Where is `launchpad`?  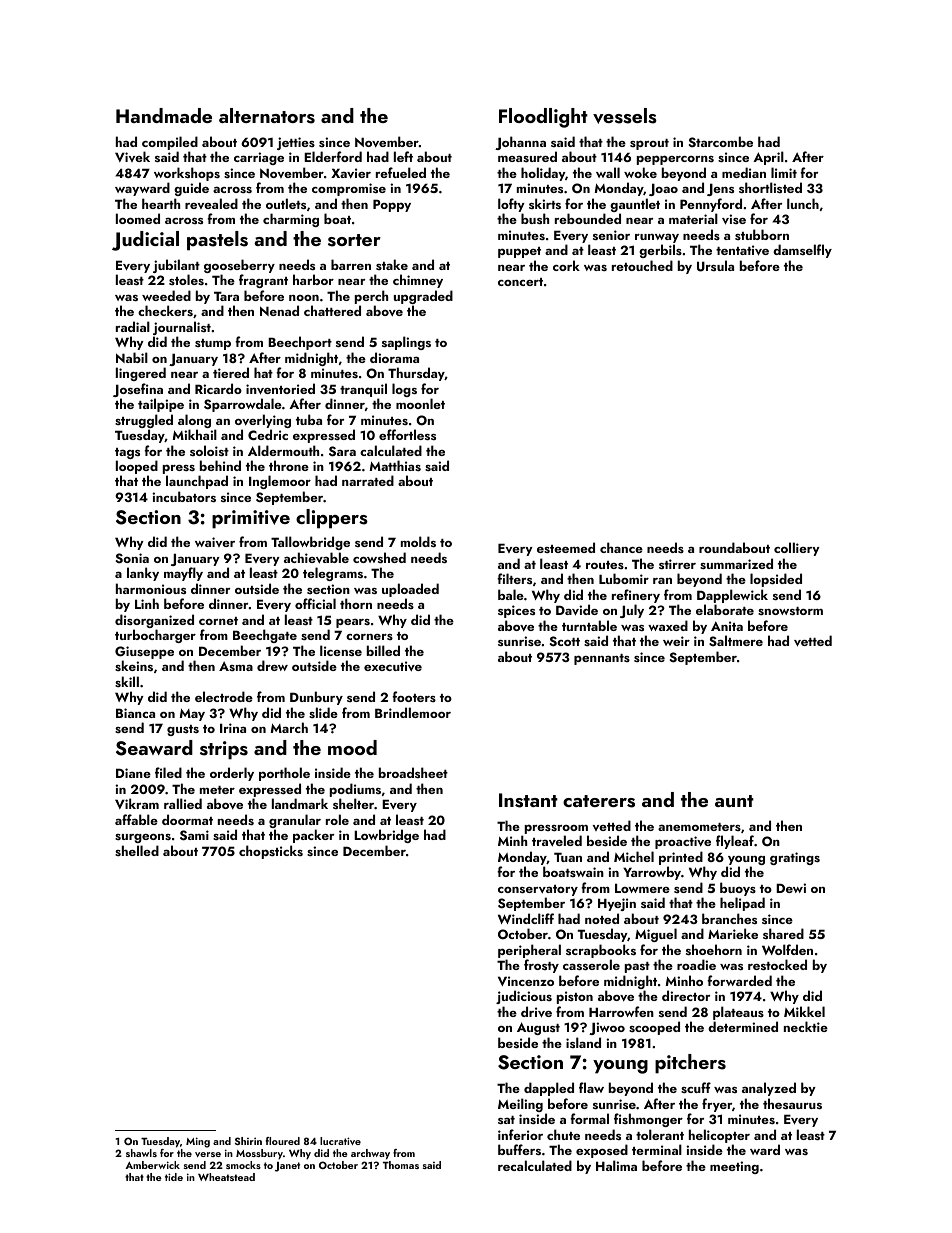 launchpad is located at coordinates (197, 482).
